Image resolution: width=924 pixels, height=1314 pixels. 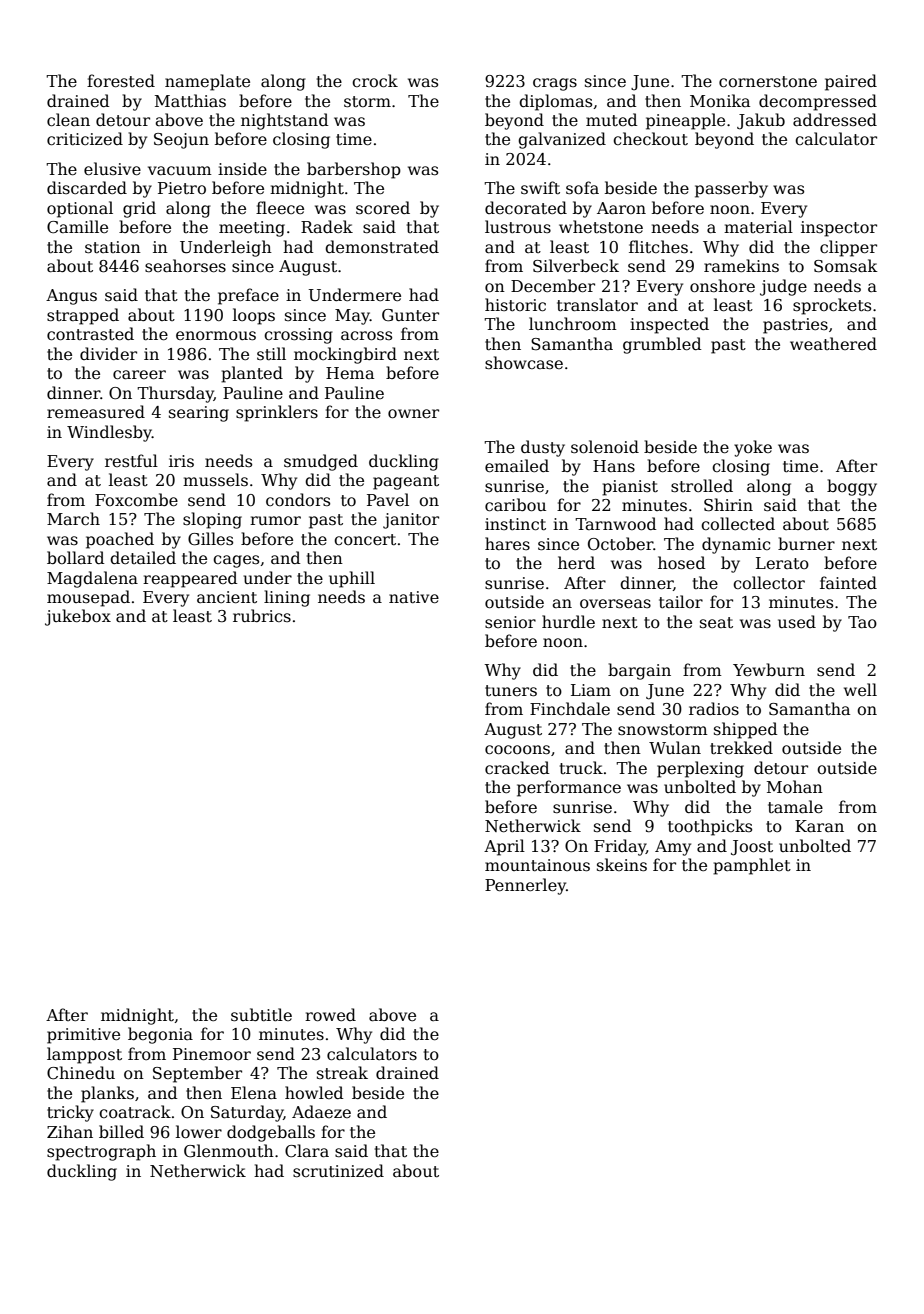 What do you see at coordinates (68, 120) in the image?
I see `clean` at bounding box center [68, 120].
